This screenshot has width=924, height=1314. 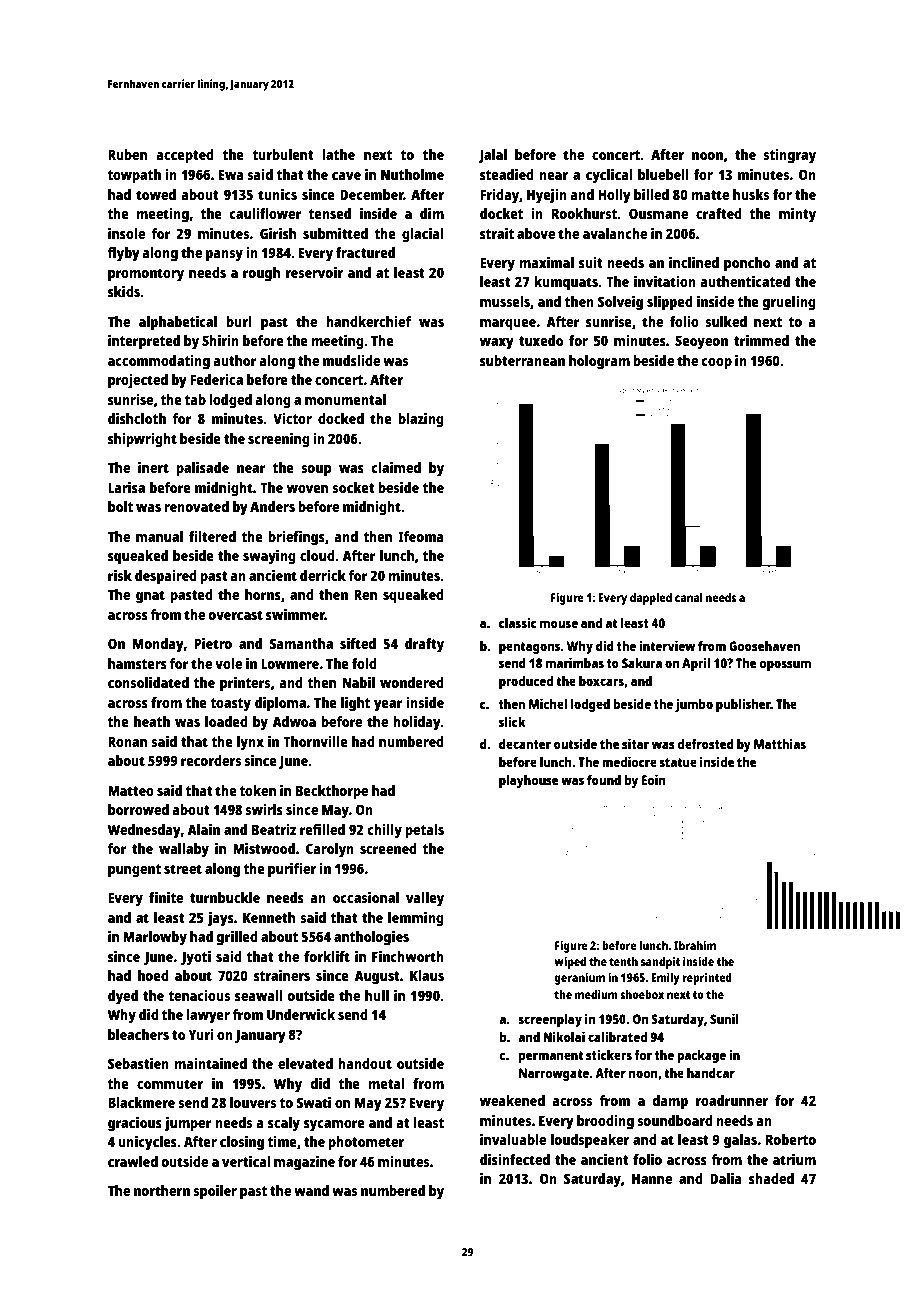 What do you see at coordinates (559, 624) in the screenshot?
I see `mouse` at bounding box center [559, 624].
